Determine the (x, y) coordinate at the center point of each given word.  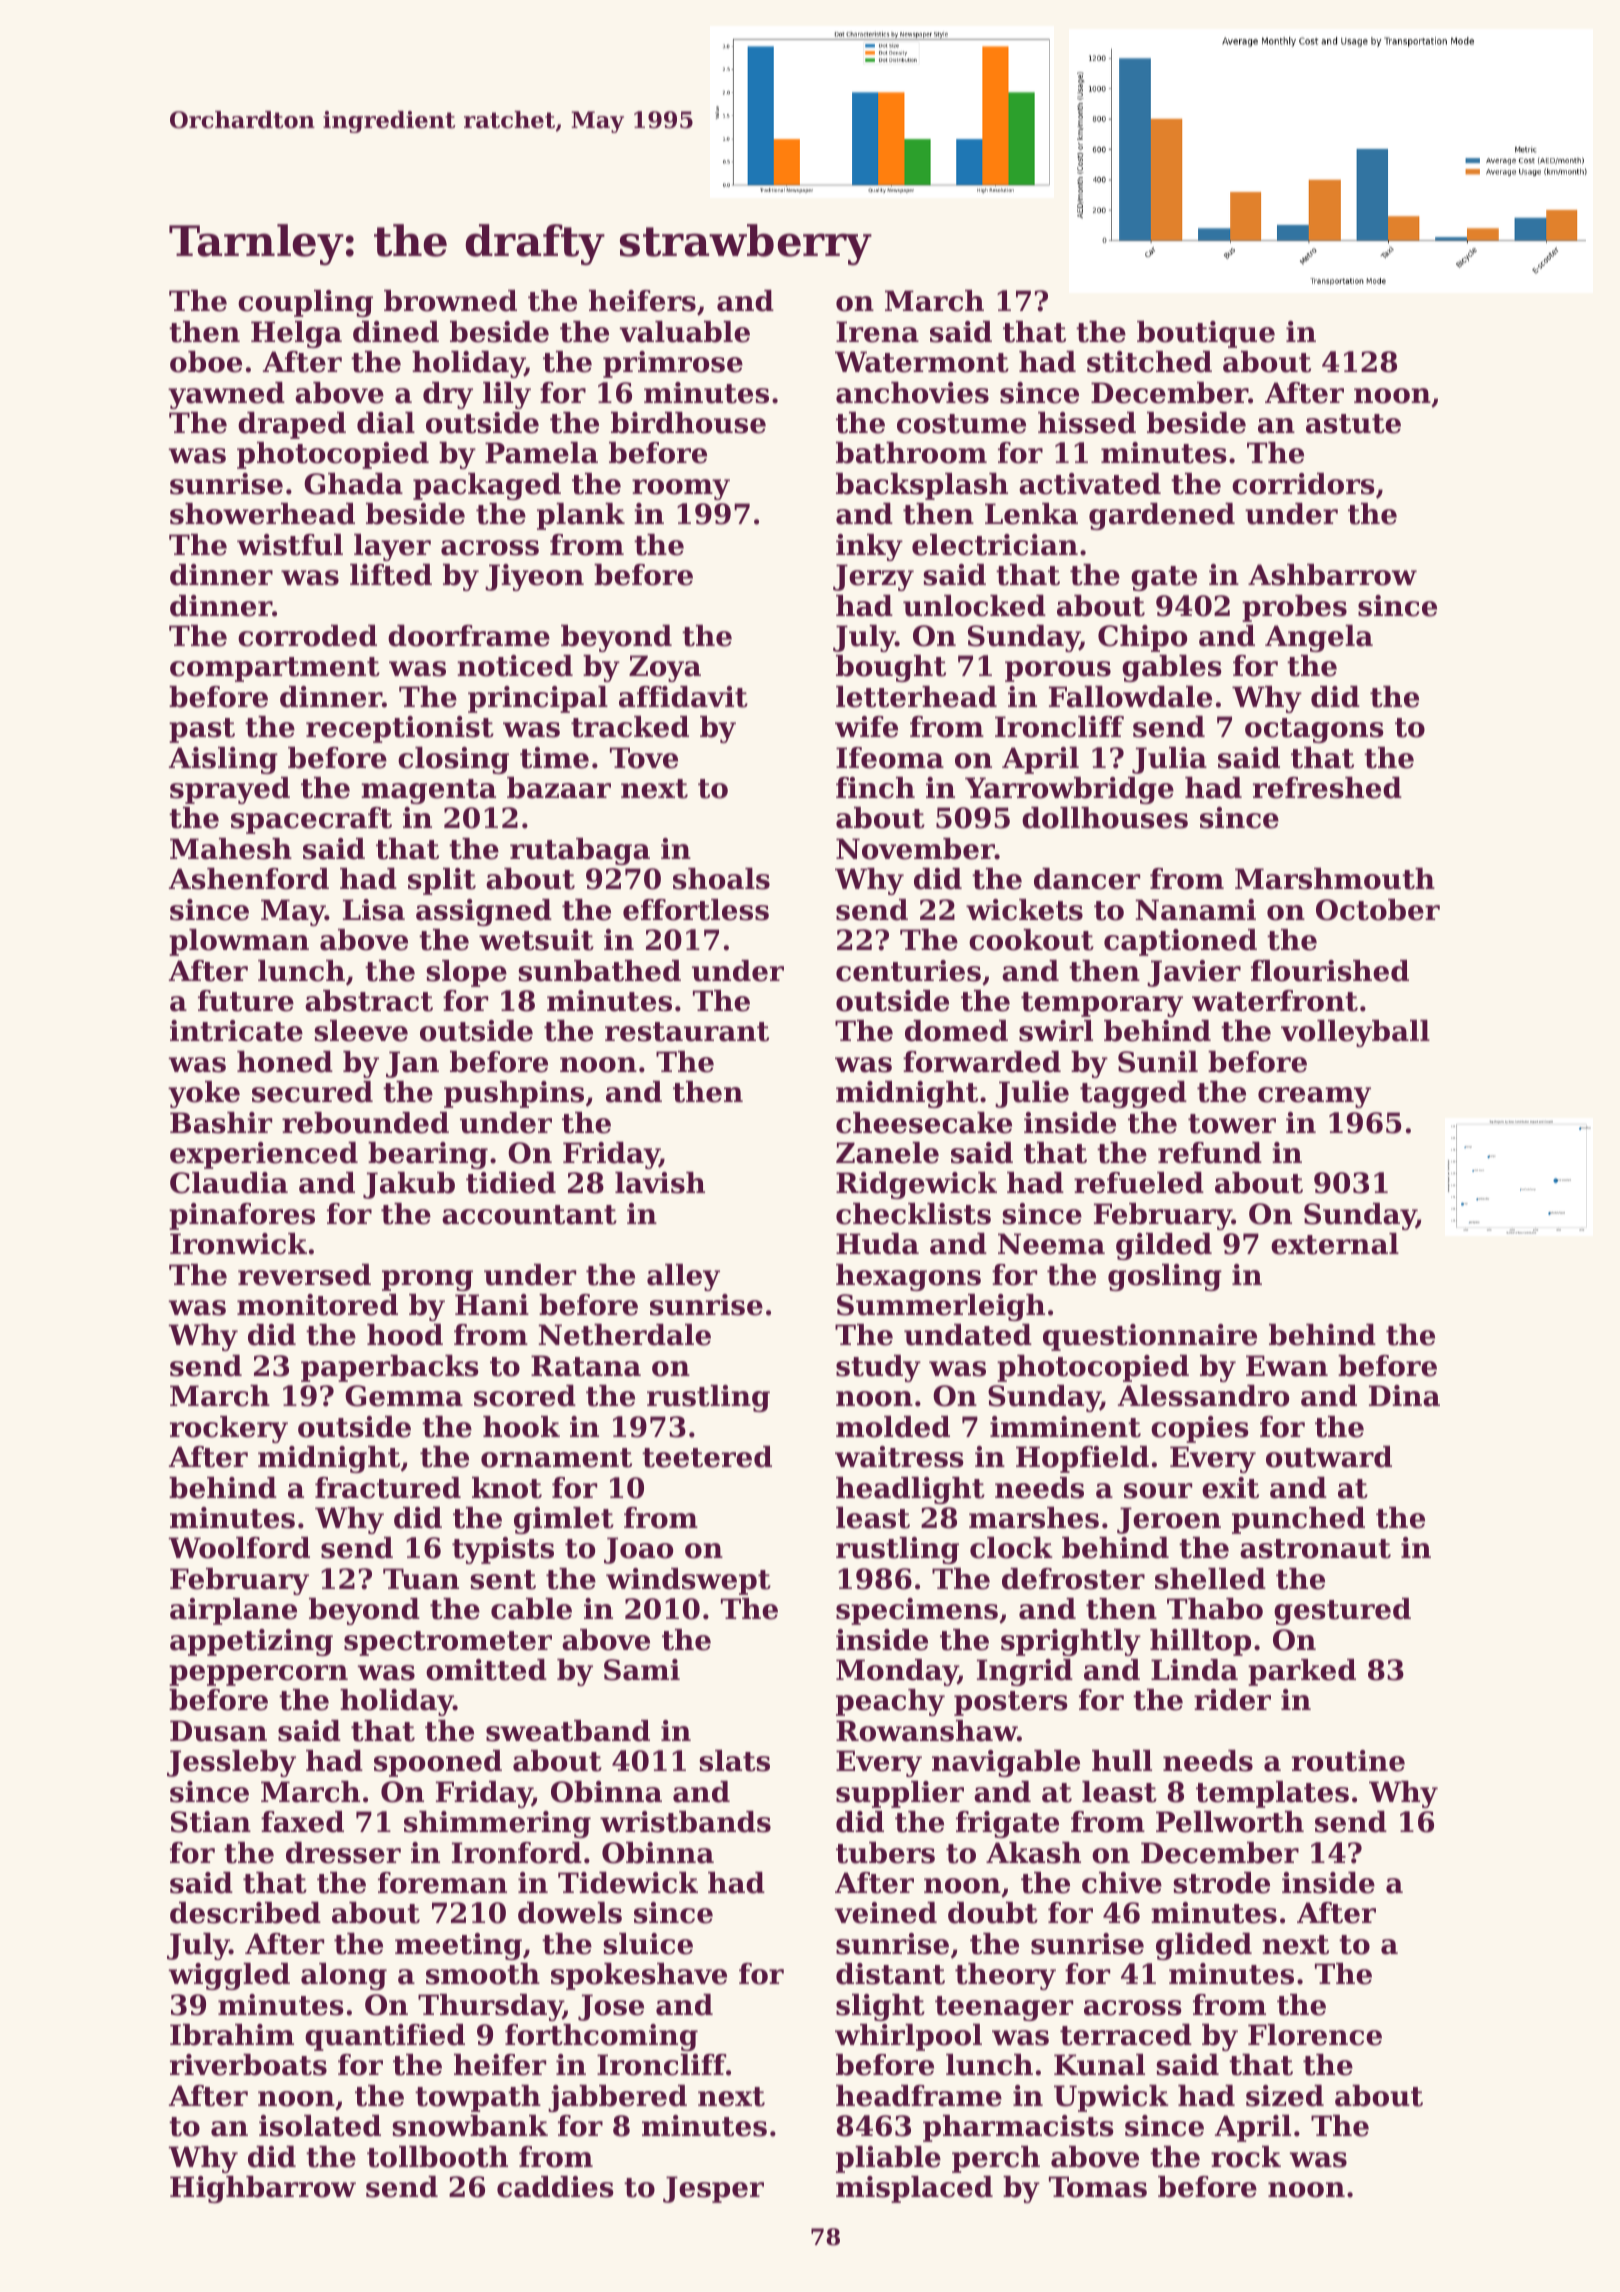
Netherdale (624, 1335)
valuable (684, 332)
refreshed (1327, 788)
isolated (320, 2126)
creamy (1314, 1097)
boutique (1206, 334)
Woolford (239, 1548)
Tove (644, 758)
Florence (1315, 2035)
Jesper (713, 2189)
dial (386, 423)
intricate (236, 1031)
